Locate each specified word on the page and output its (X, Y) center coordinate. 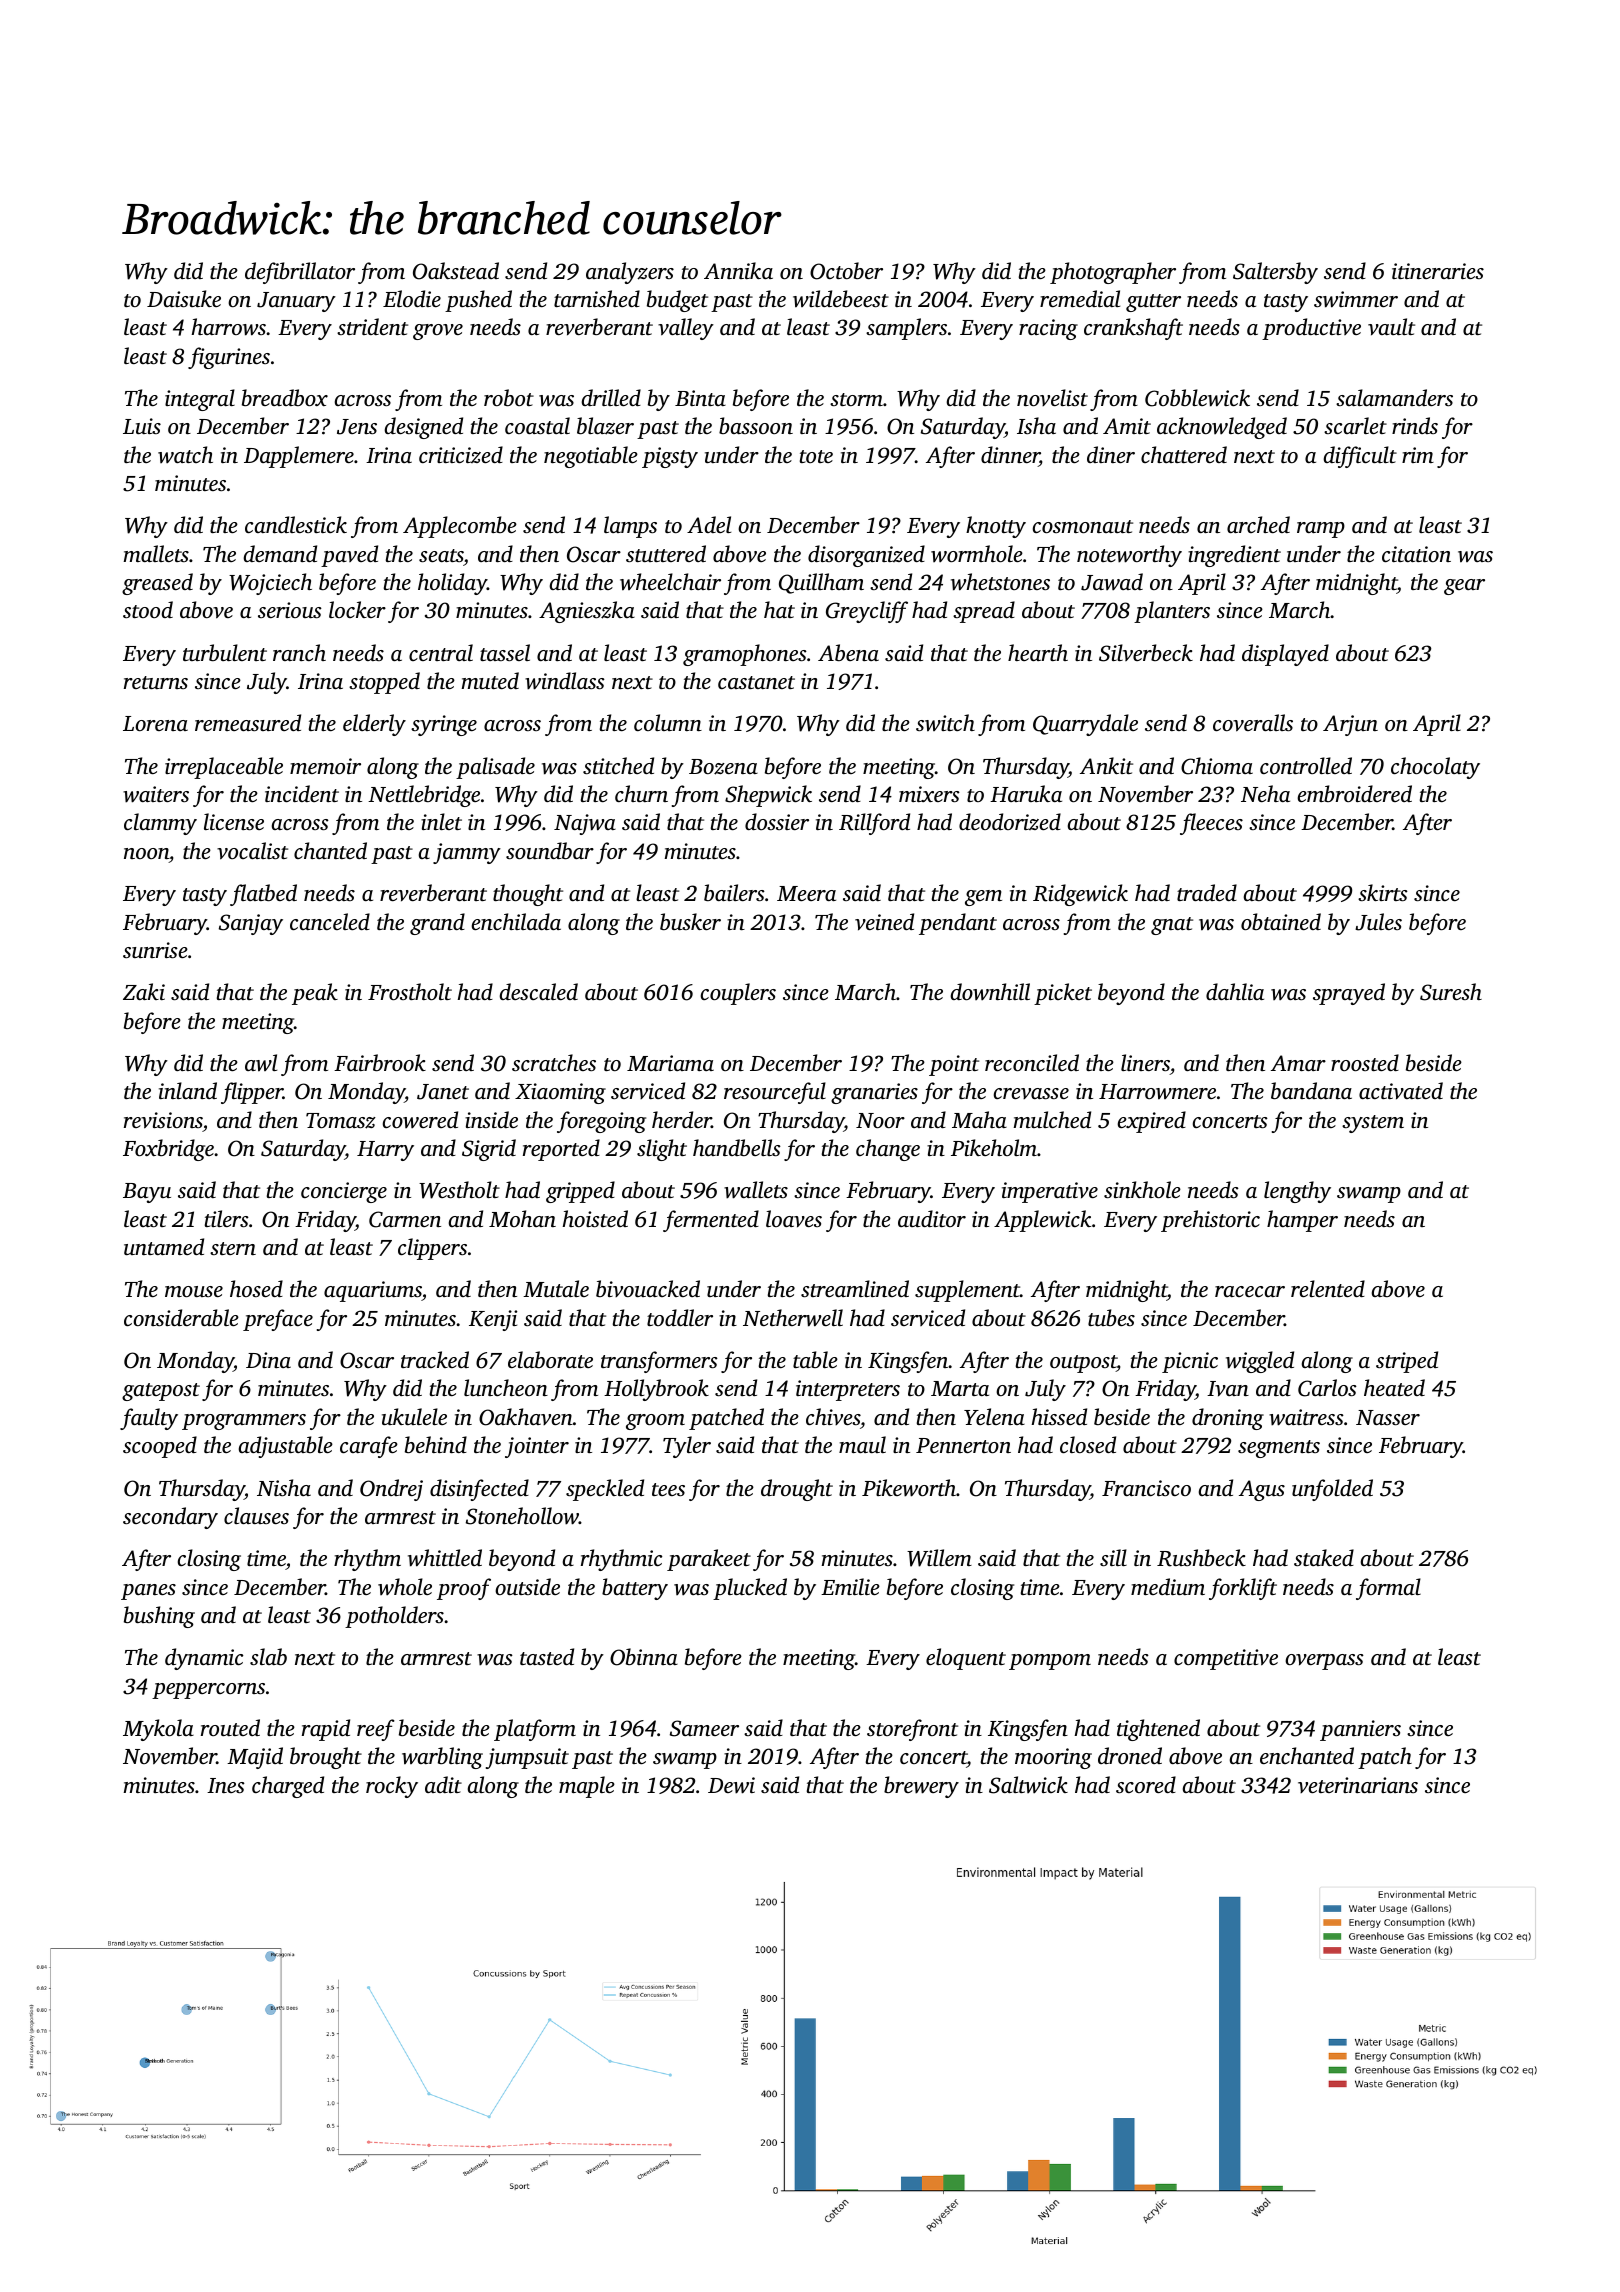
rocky (392, 1787)
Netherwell (793, 1318)
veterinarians (1358, 1785)
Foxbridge (168, 1150)
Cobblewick (1197, 398)
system (1373, 1124)
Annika (738, 270)
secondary (170, 1518)
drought (797, 1490)
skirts (1383, 892)
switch (945, 723)
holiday (452, 584)
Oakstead (456, 271)
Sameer (704, 1728)
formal (1388, 1589)
